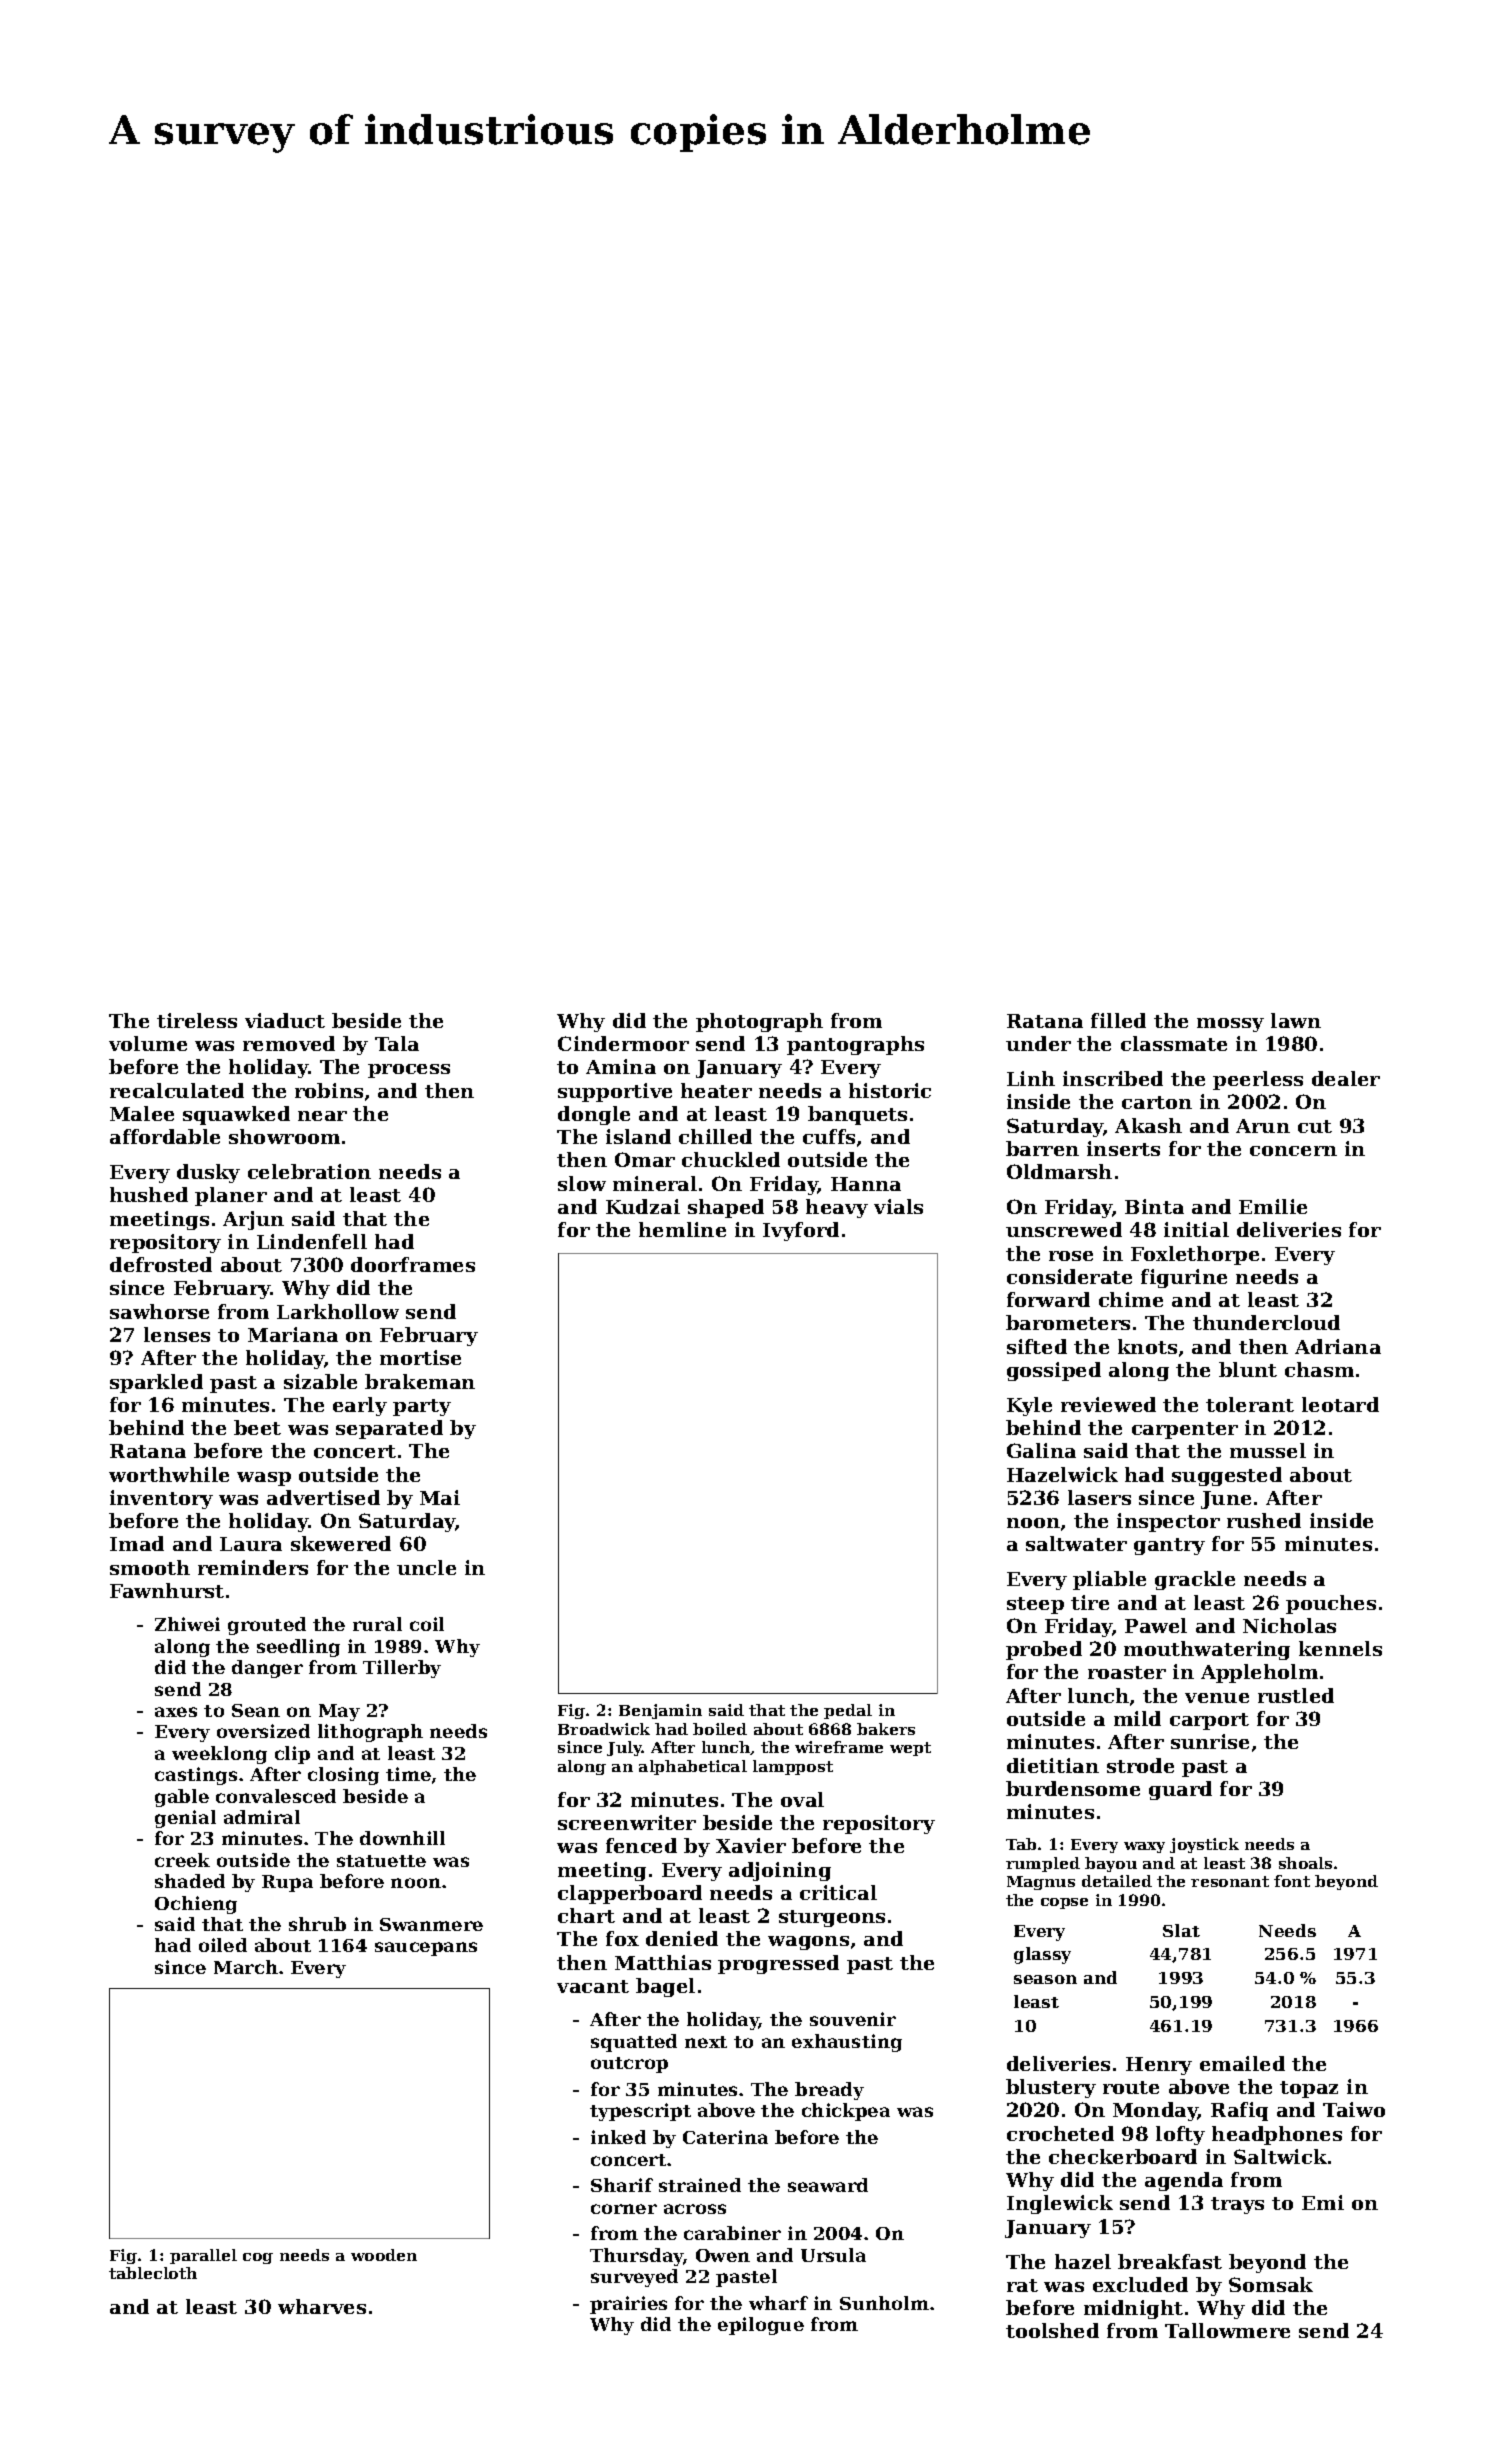  I want to click on Lindenfell, so click(312, 1241).
